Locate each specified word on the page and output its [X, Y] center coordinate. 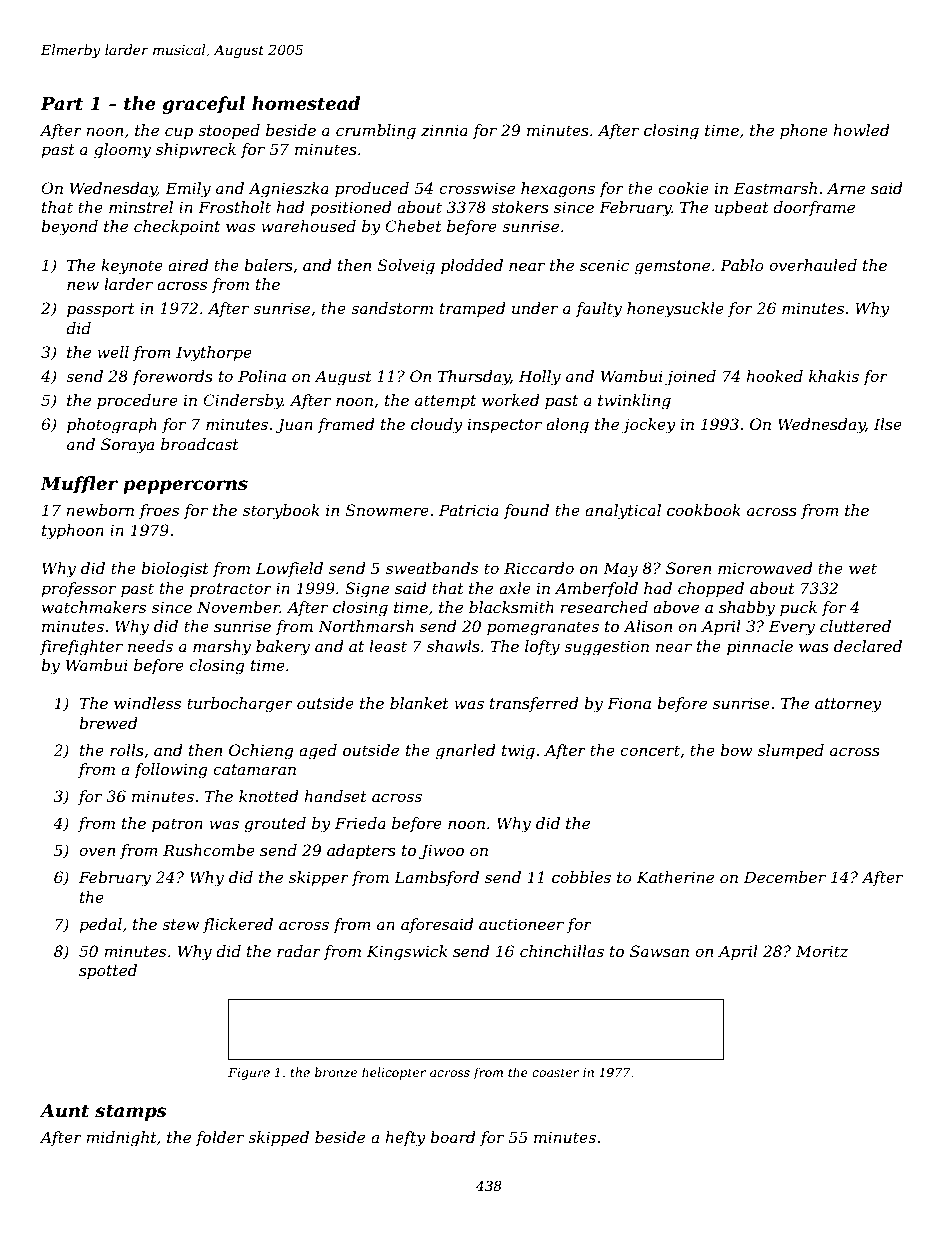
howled [861, 130]
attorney [848, 705]
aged [318, 752]
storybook [281, 512]
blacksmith [511, 607]
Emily [188, 190]
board [453, 1137]
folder [220, 1138]
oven [97, 851]
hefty [405, 1139]
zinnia [444, 130]
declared [868, 646]
